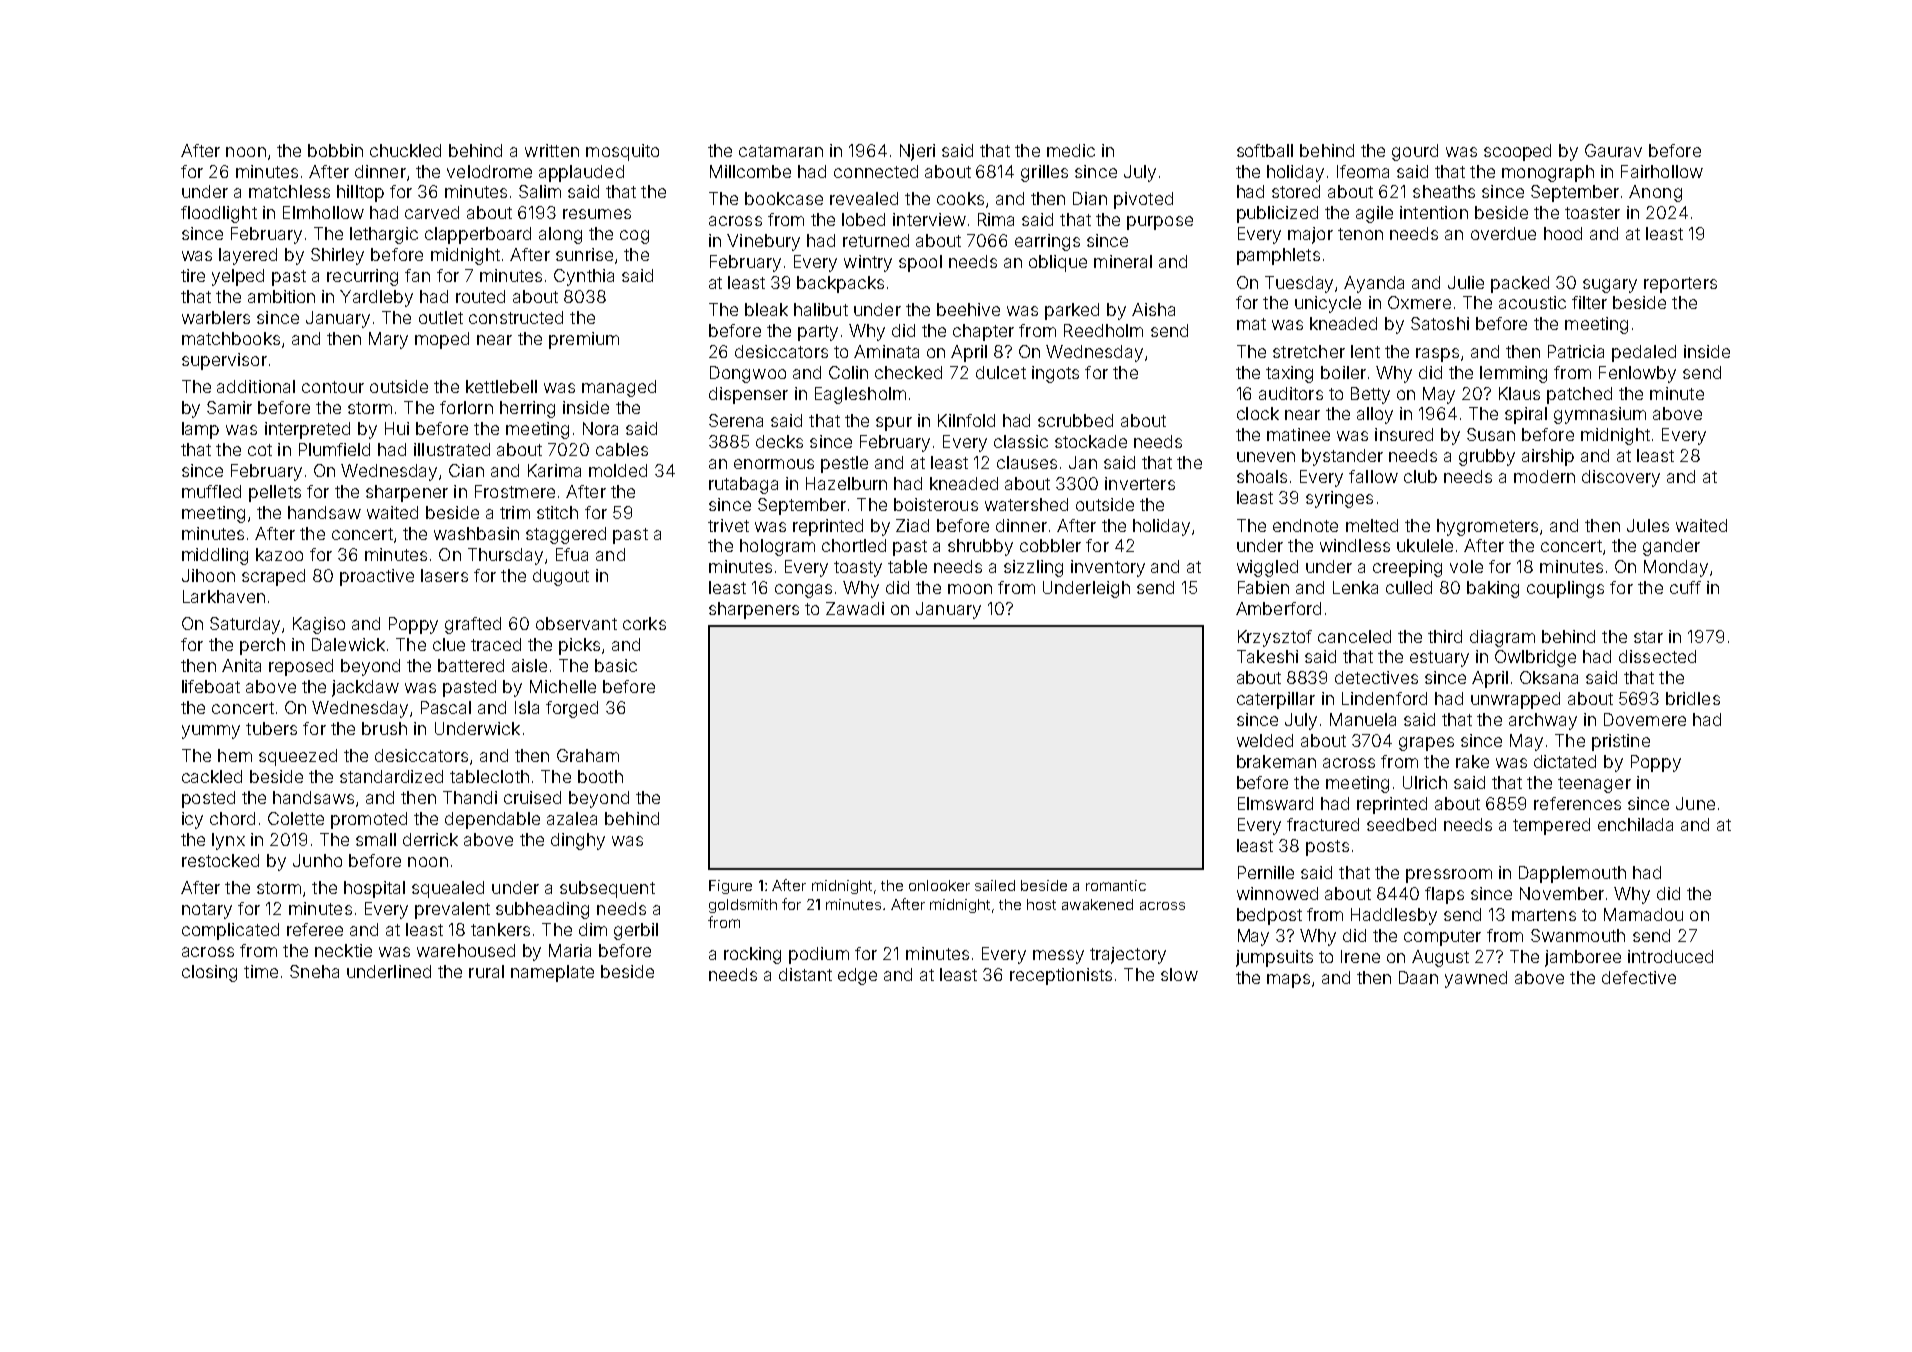  What do you see at coordinates (1153, 309) in the screenshot?
I see `Aisha` at bounding box center [1153, 309].
